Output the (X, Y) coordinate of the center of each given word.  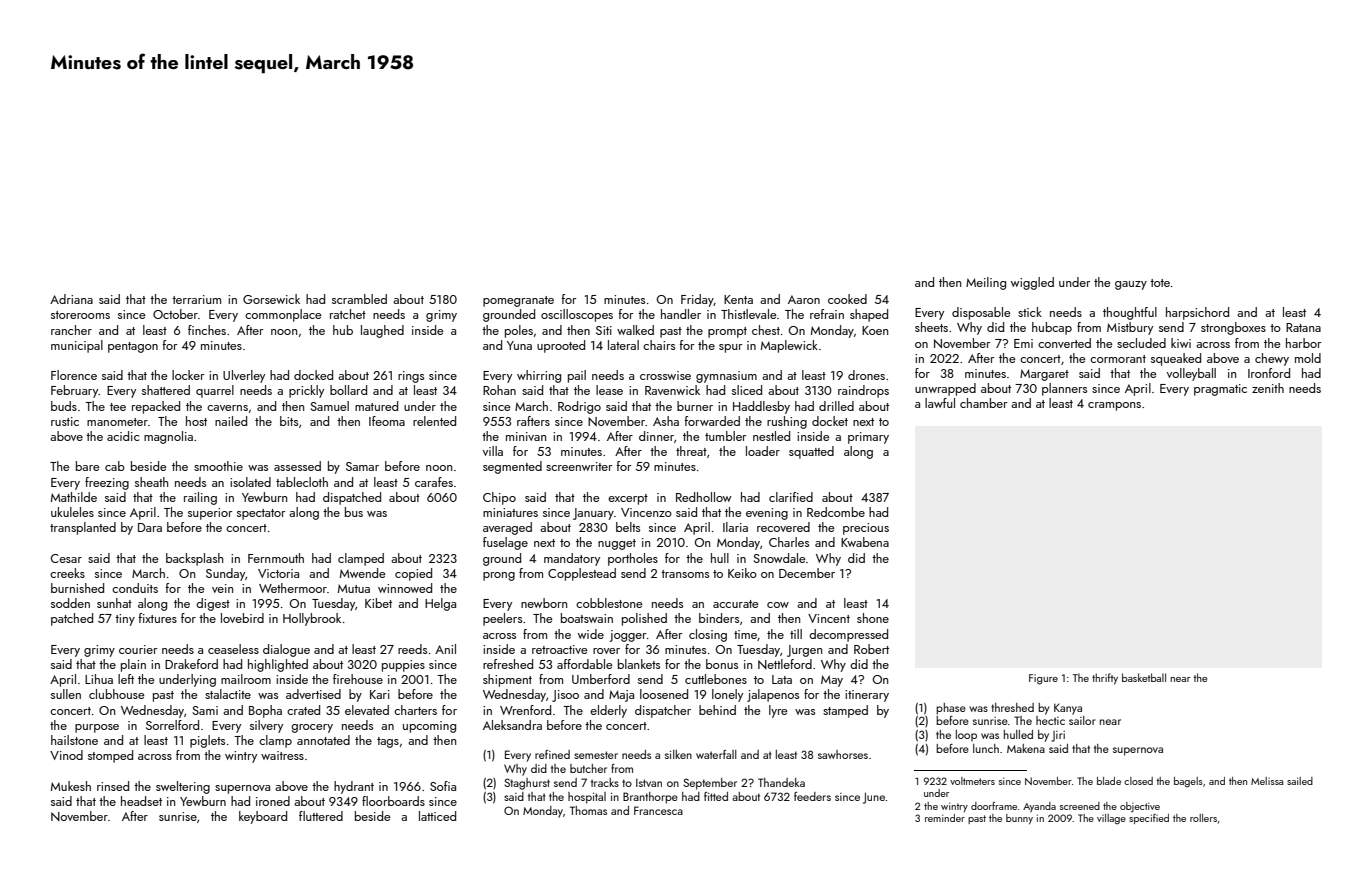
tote (1160, 283)
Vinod (66, 755)
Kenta (738, 299)
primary (868, 438)
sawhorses (843, 754)
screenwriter (579, 466)
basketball (1144, 677)
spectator (261, 514)
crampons (1114, 406)
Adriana (71, 299)
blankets (639, 664)
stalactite (228, 694)
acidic (123, 436)
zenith (1268, 388)
